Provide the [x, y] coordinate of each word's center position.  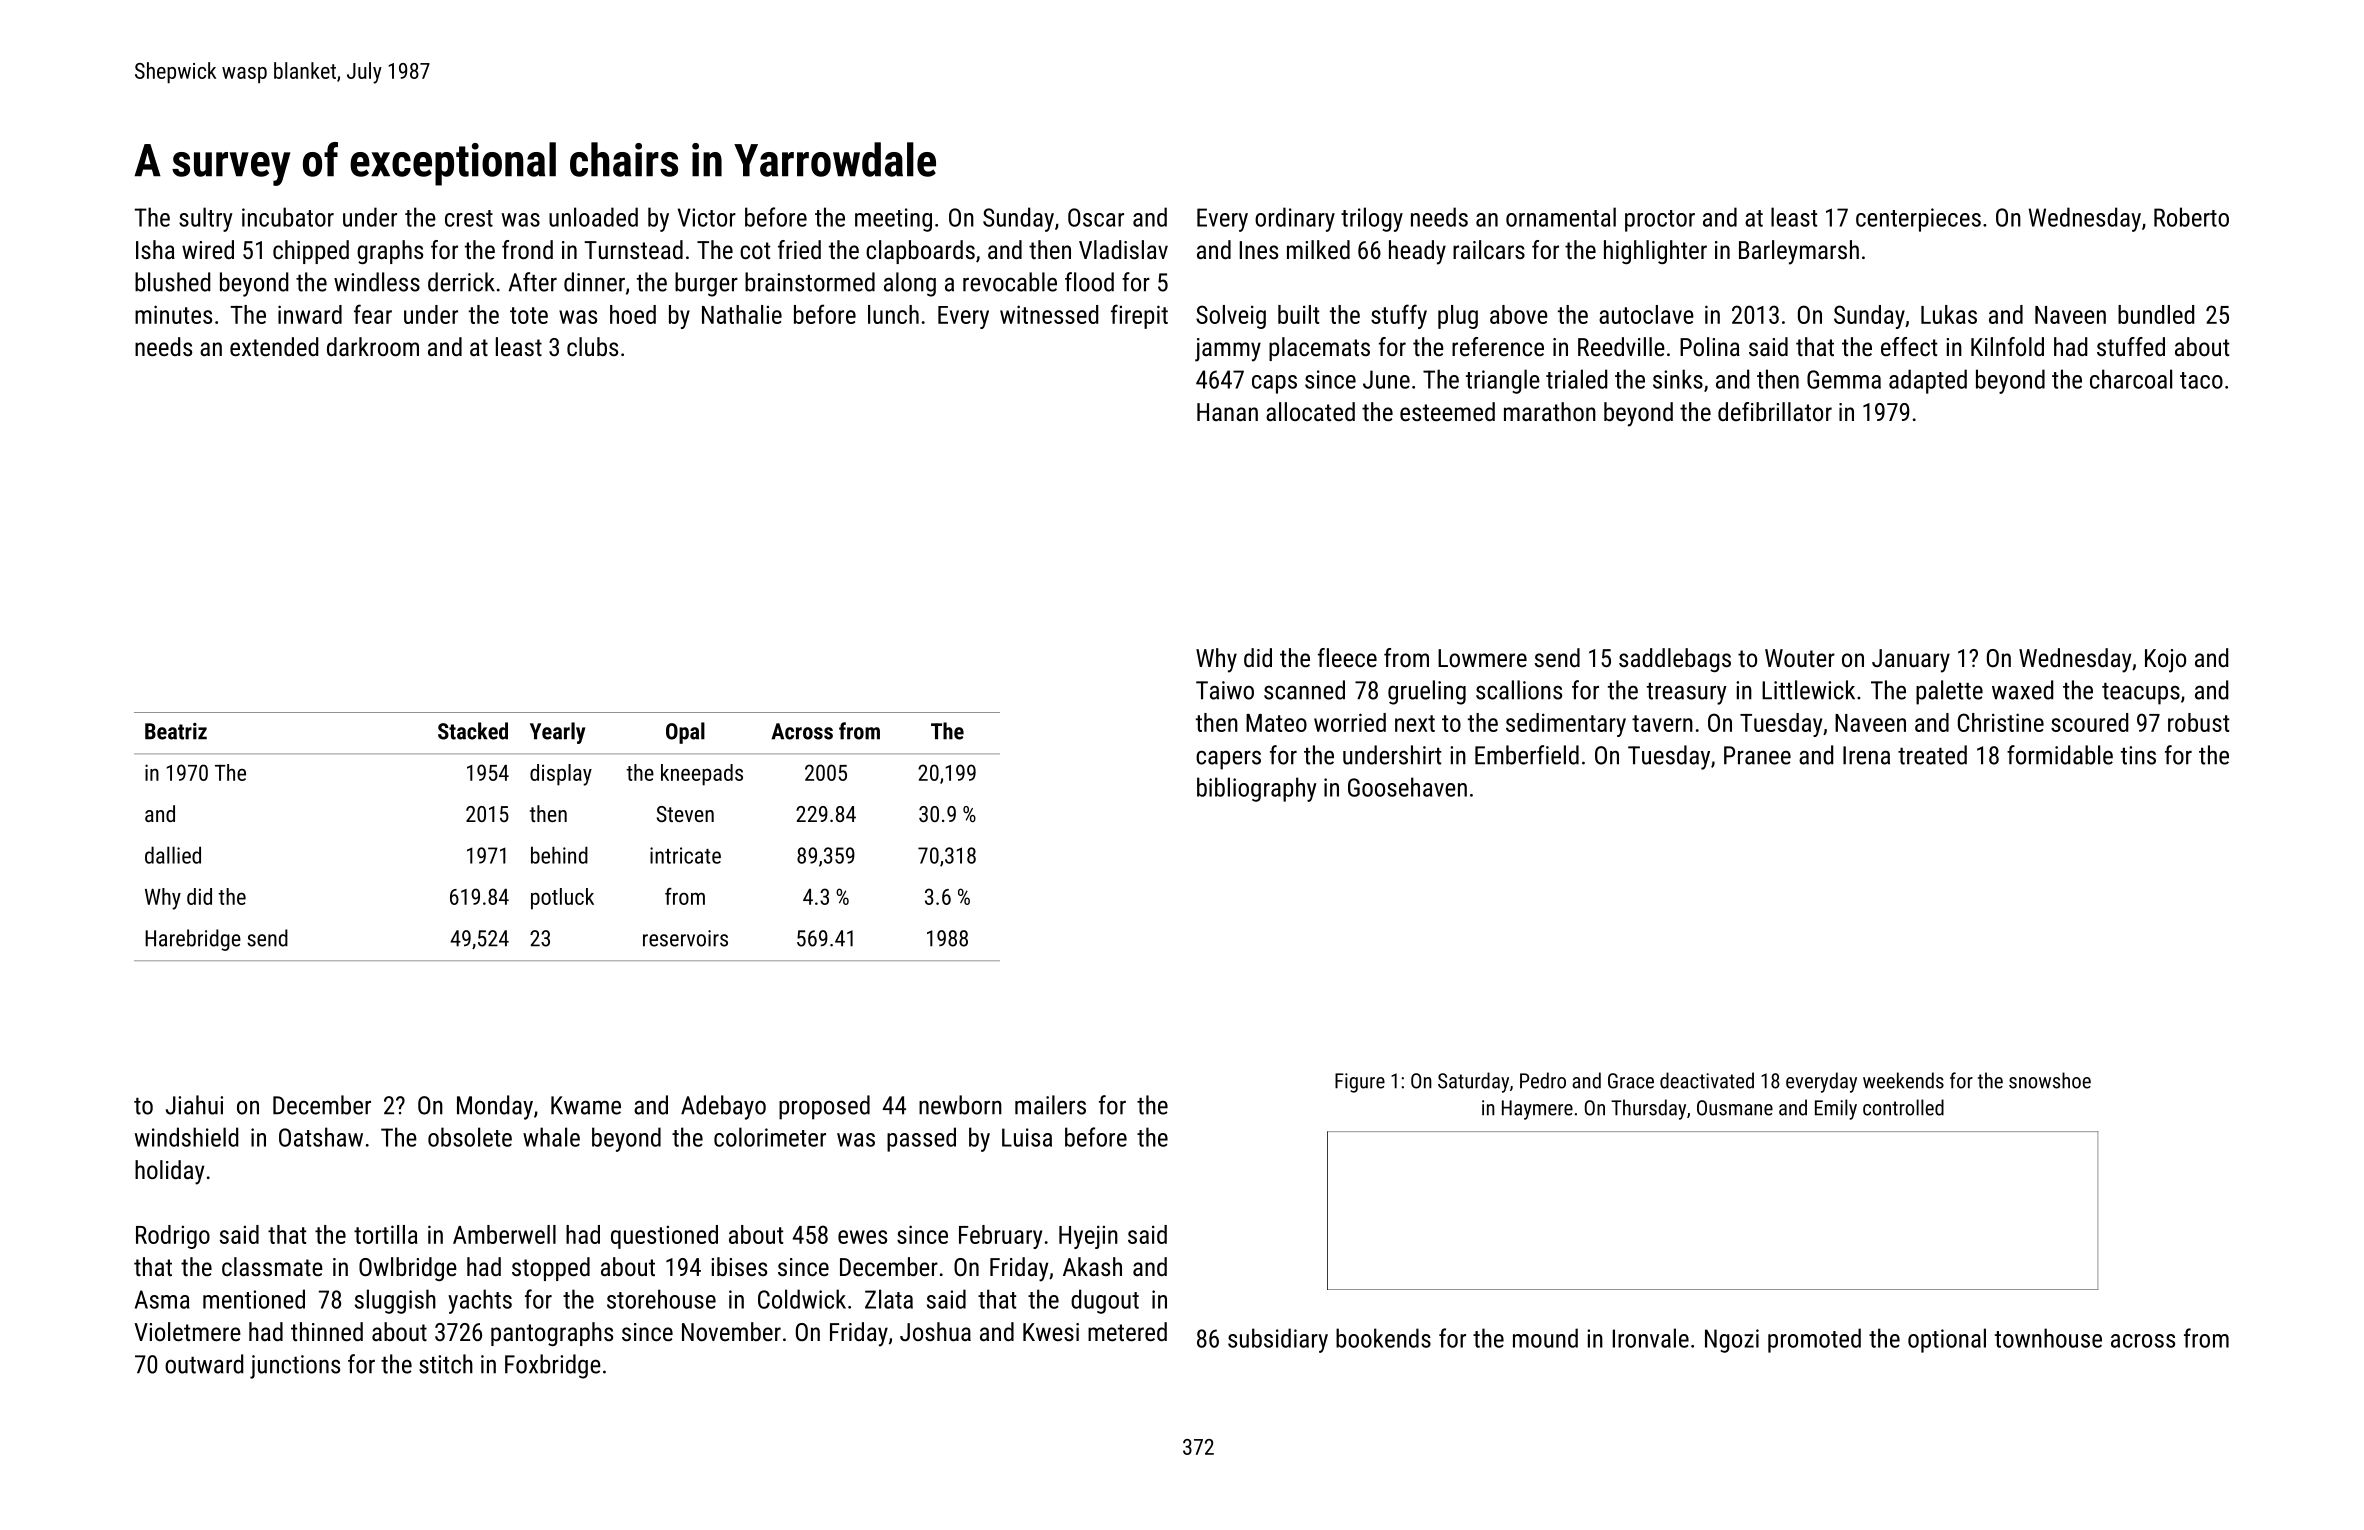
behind [559, 855]
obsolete [470, 1137]
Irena [1866, 755]
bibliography [1257, 789]
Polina [1710, 346]
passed [921, 1139]
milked [1318, 249]
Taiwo [1225, 690]
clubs [592, 346]
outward [204, 1364]
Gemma [1844, 379]
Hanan [1227, 412]
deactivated [1707, 1080]
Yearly [557, 733]
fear [373, 314]
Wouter [1800, 658]
